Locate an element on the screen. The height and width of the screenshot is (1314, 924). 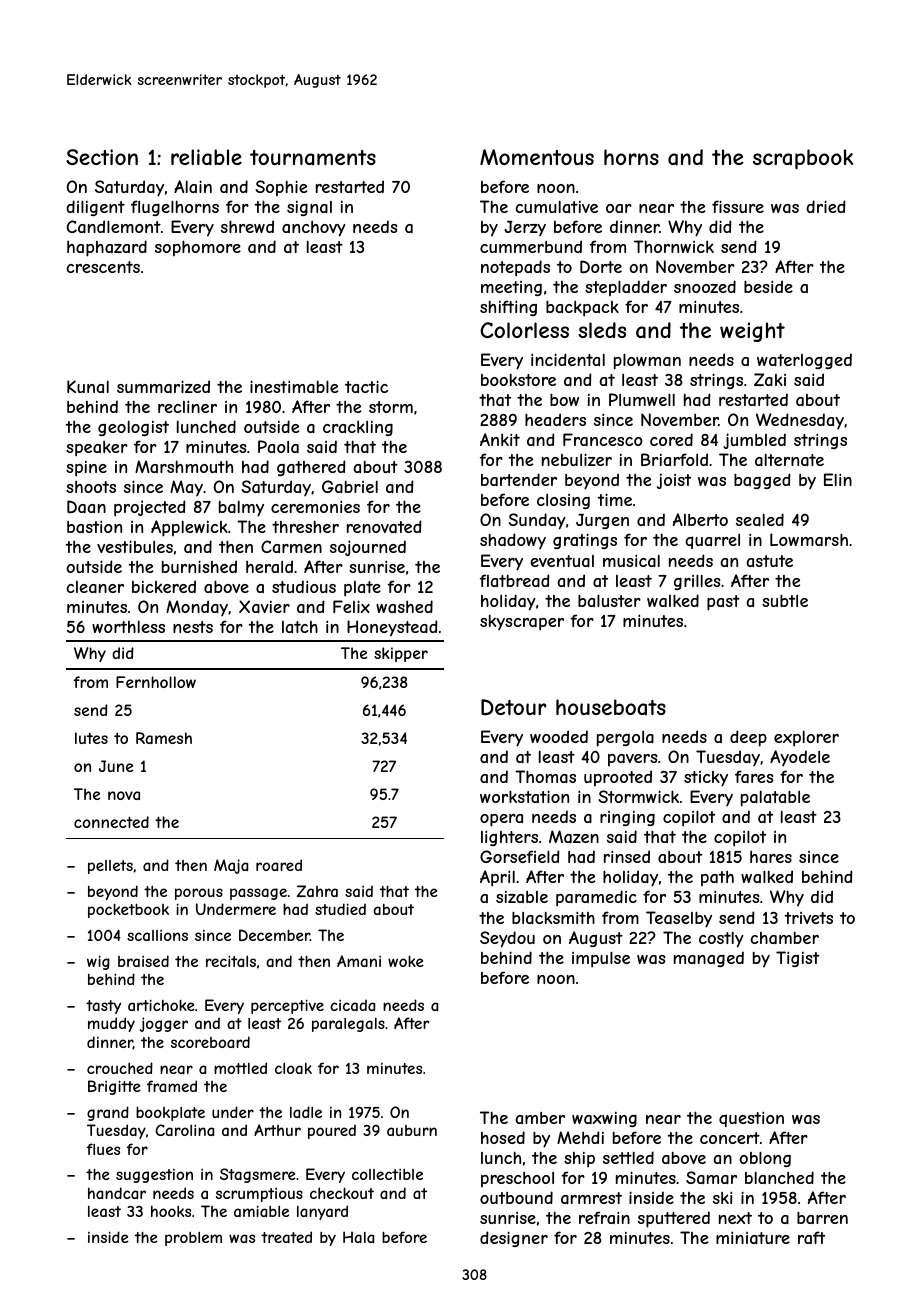
cumulative is located at coordinates (556, 207).
